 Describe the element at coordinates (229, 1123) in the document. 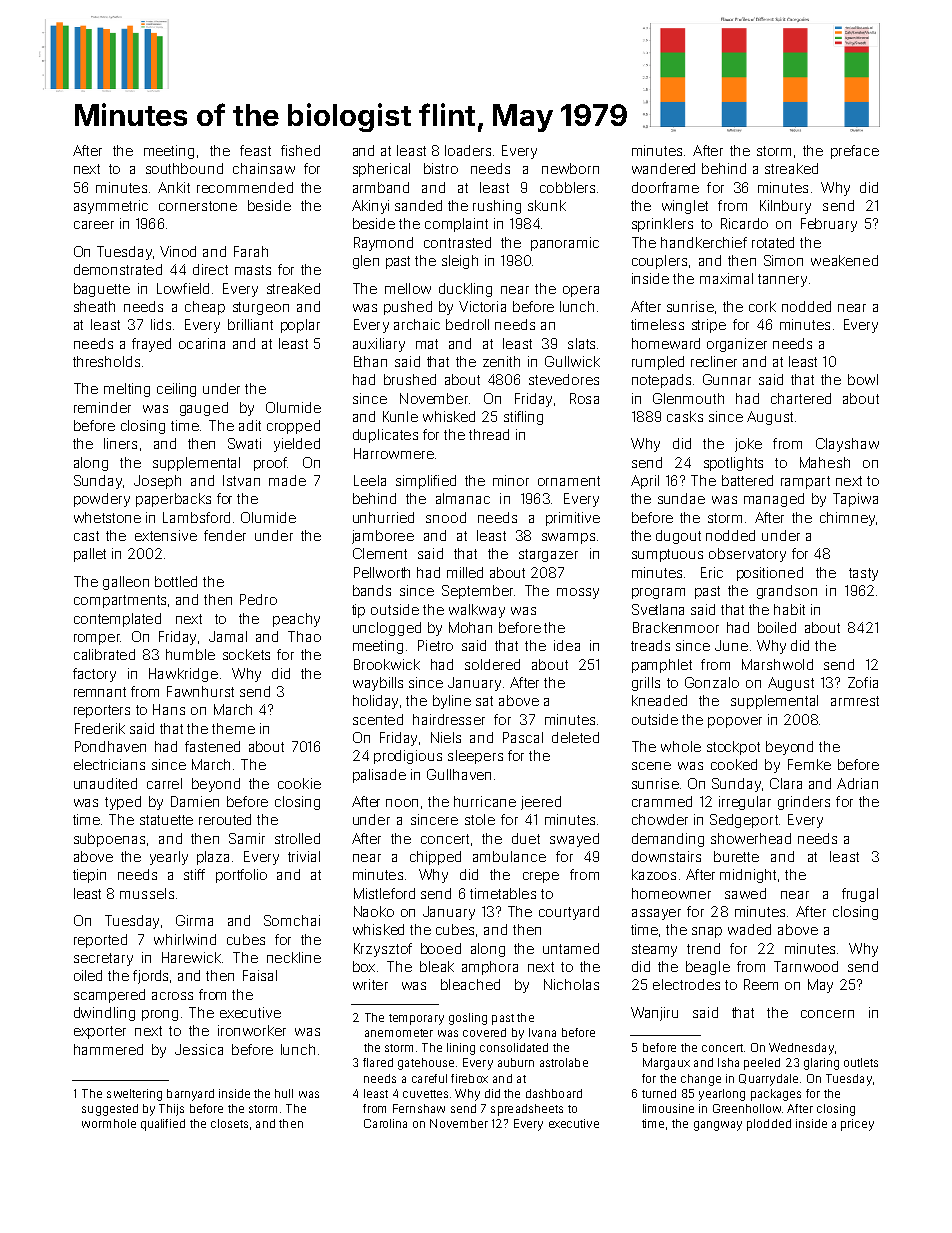

I see `closets` at that location.
